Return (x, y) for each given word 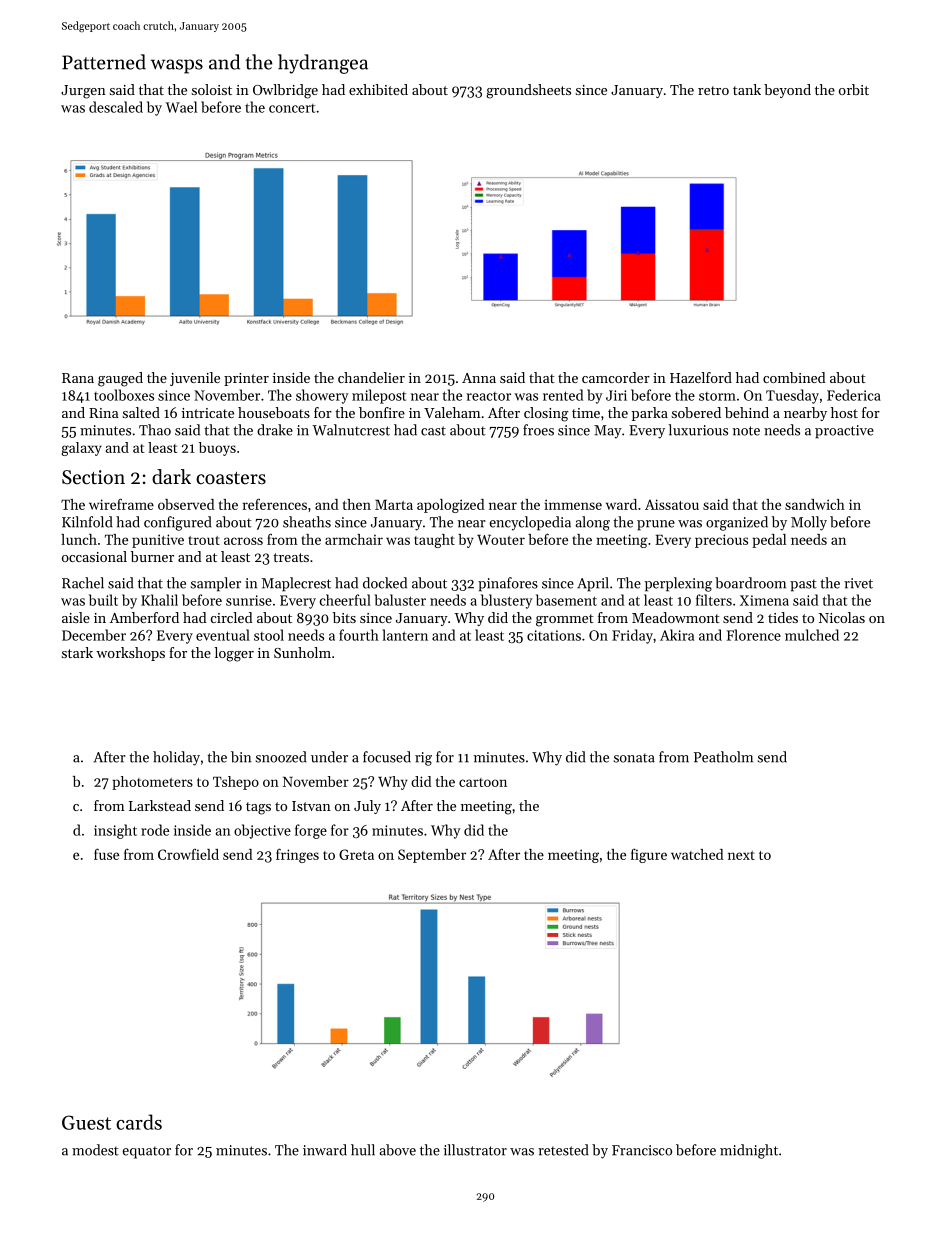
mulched (812, 635)
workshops (130, 654)
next (741, 855)
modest (95, 1150)
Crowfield (188, 854)
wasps (177, 66)
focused (387, 757)
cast (433, 431)
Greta (356, 854)
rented (563, 395)
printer (246, 379)
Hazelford (701, 377)
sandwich (815, 504)
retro (713, 90)
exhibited (378, 89)
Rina (104, 413)
